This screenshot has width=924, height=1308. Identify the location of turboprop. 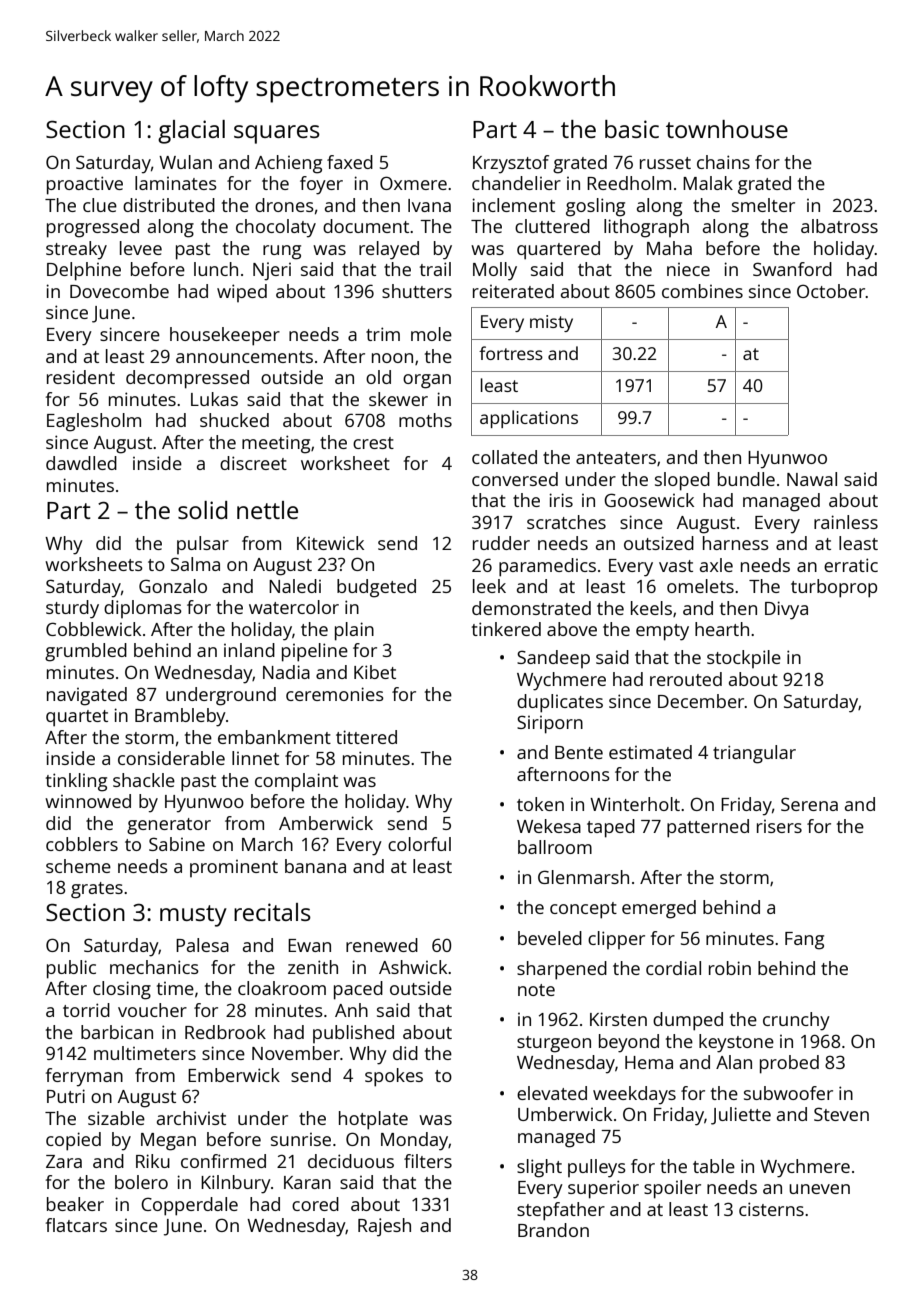
(834, 588).
